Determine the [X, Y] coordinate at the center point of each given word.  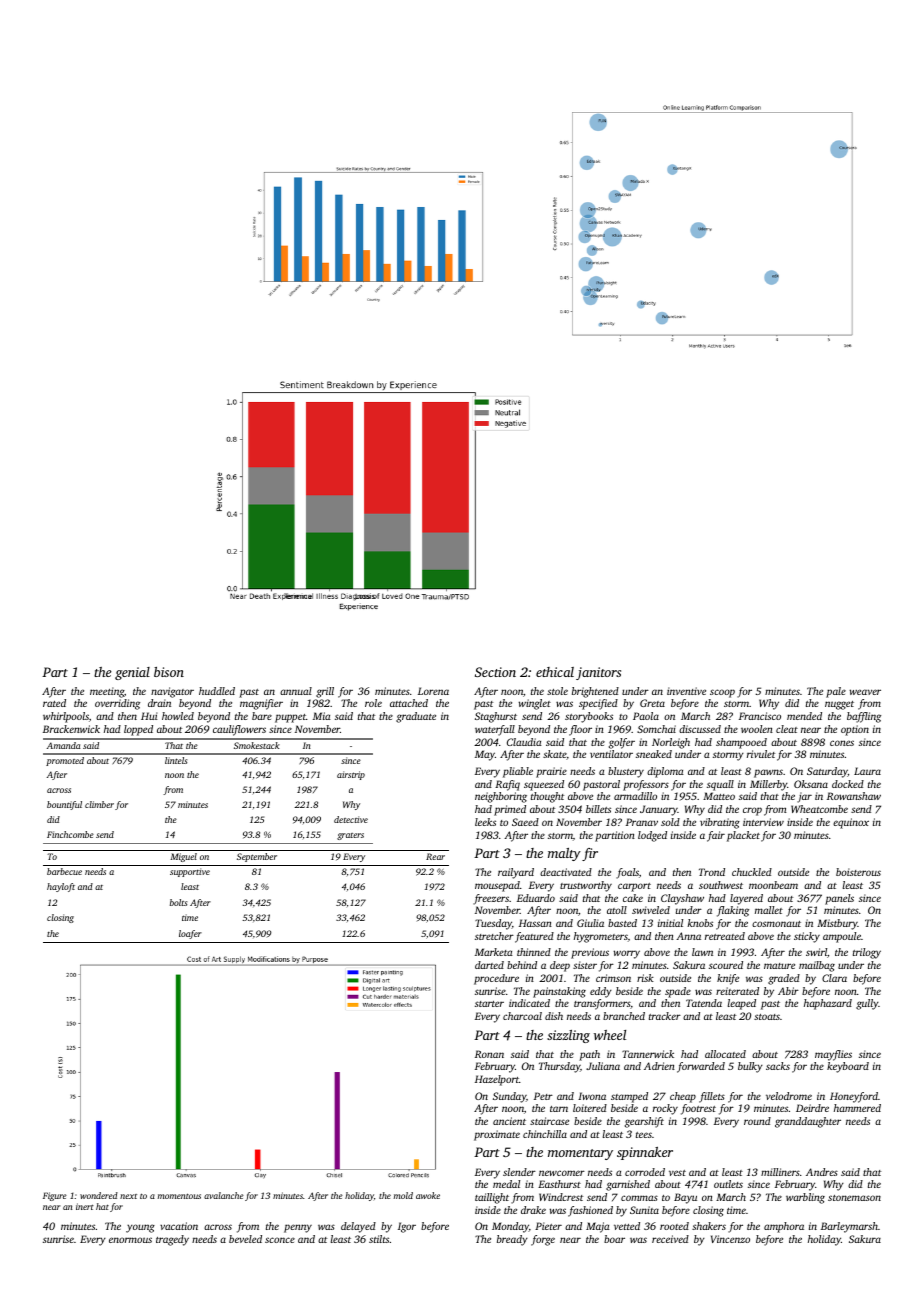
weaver [865, 692]
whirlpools [66, 717]
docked [848, 784]
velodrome [789, 1096]
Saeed [525, 822]
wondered [99, 1195]
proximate [497, 1135]
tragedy [172, 1240]
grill [325, 692]
